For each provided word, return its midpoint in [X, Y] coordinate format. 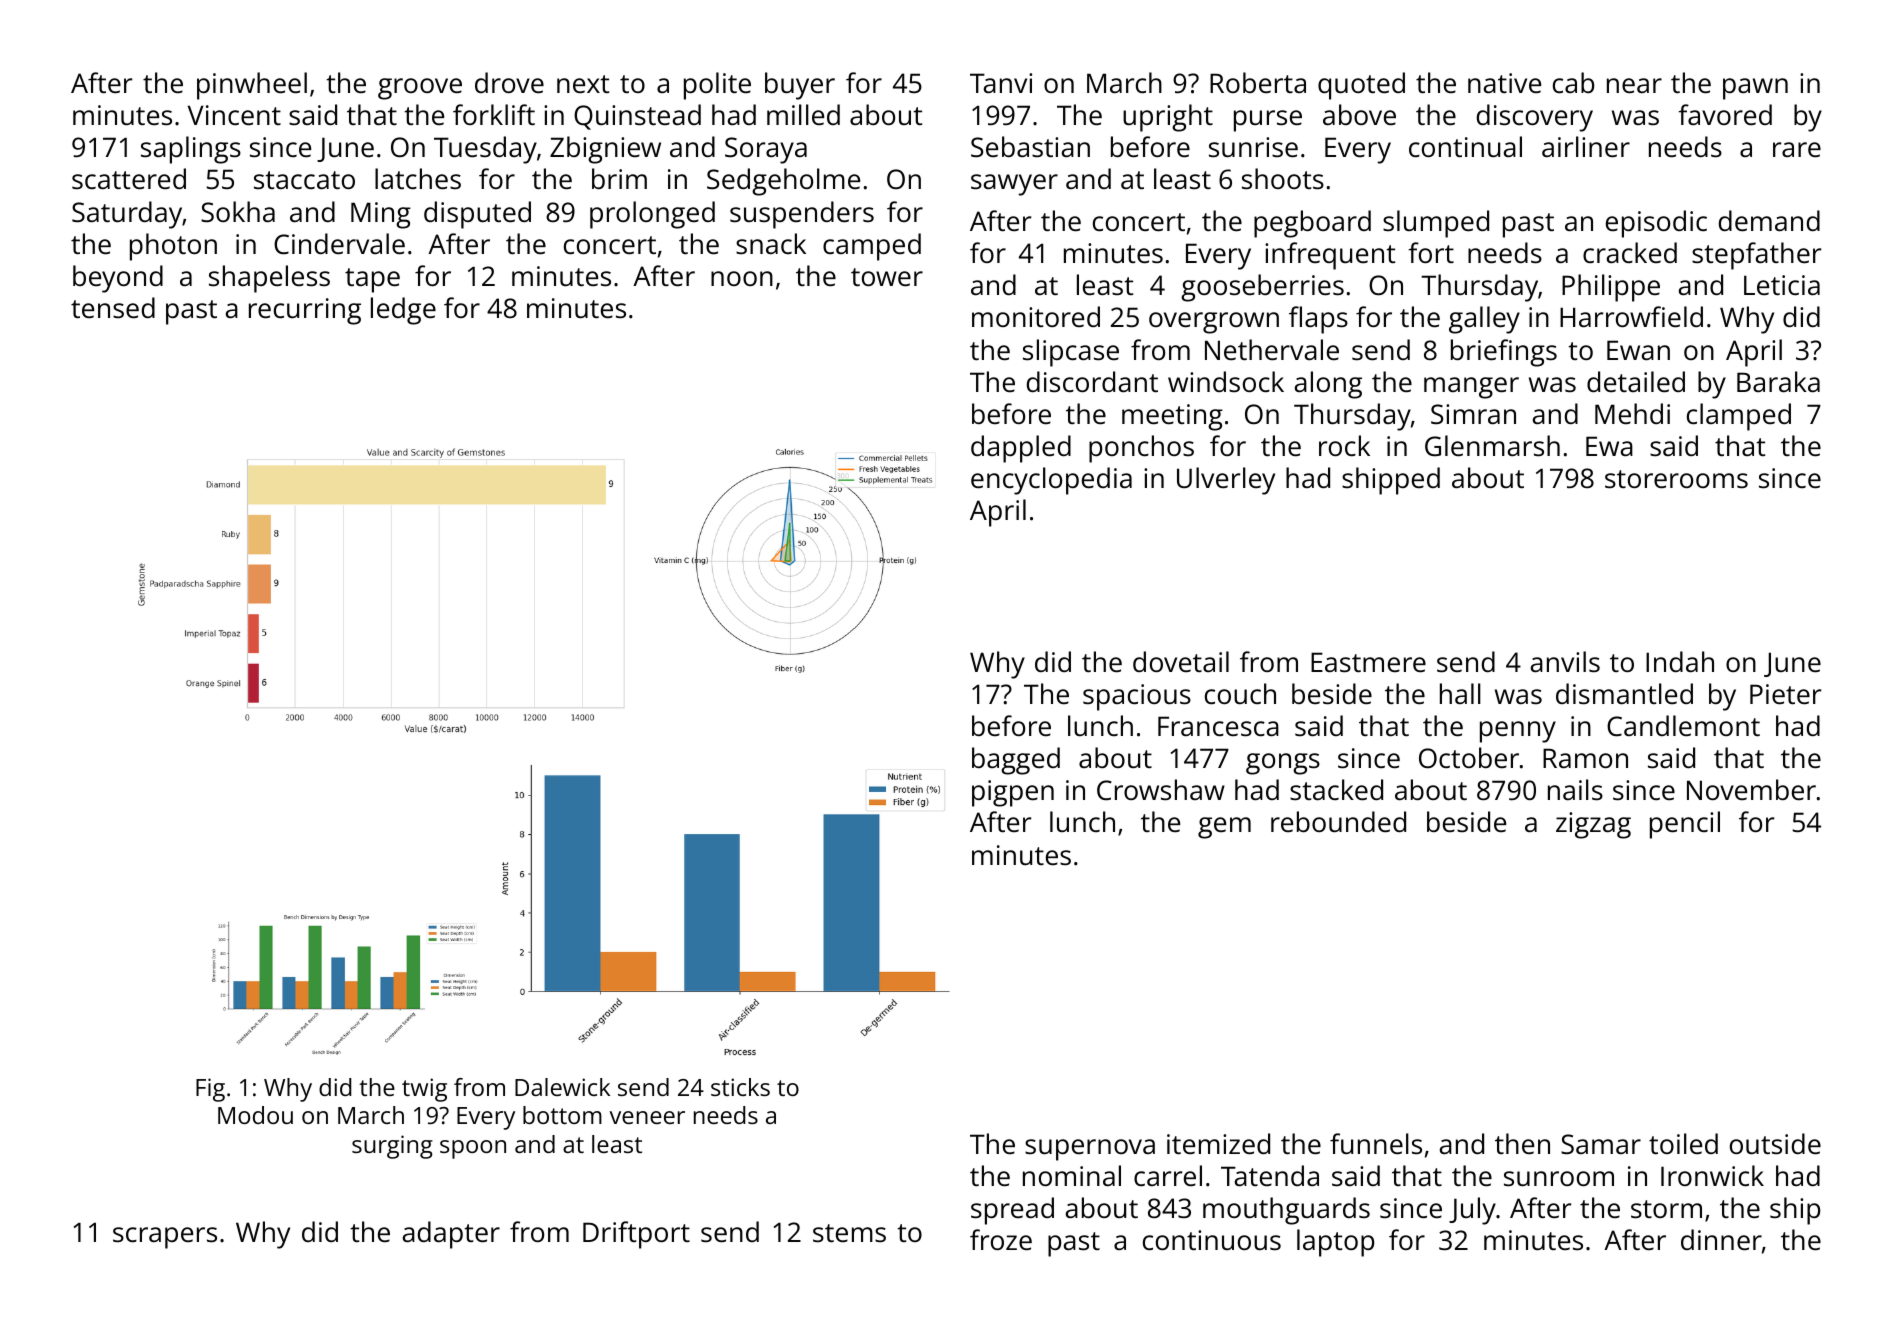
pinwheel [252, 86]
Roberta [1258, 82]
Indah [1680, 661]
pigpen [1013, 793]
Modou [255, 1115]
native [1504, 83]
